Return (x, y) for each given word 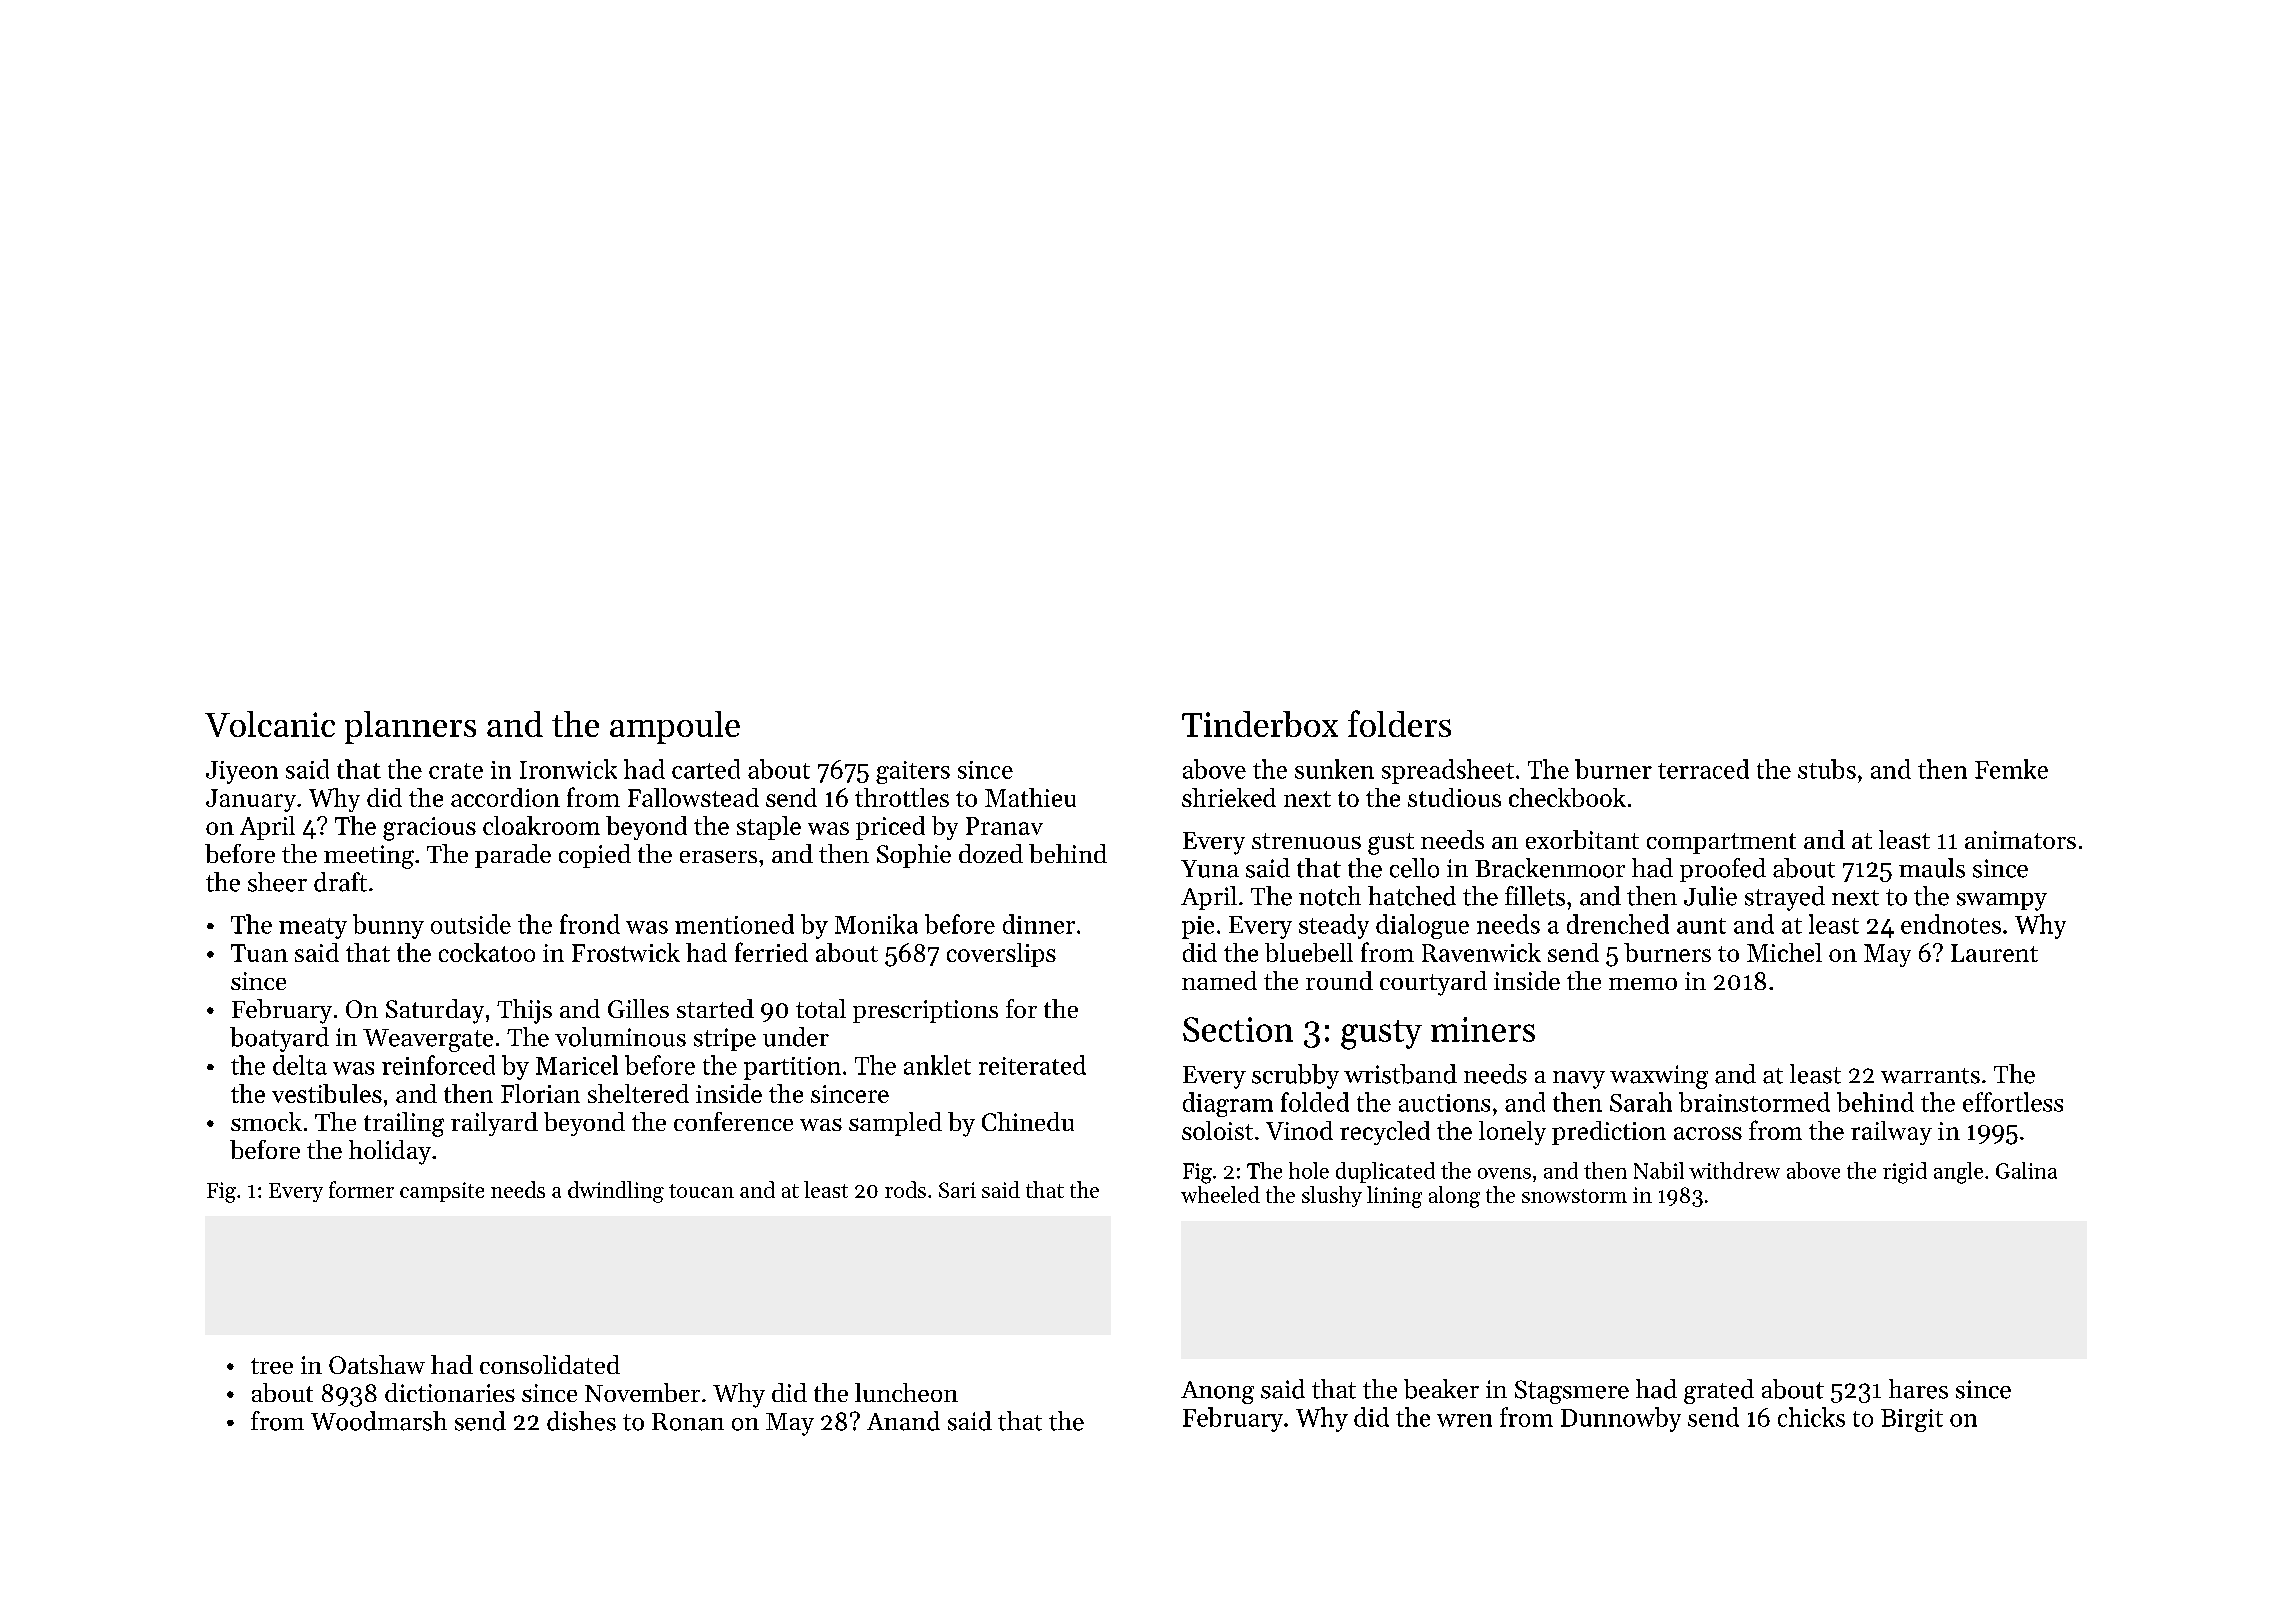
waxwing (1659, 1077)
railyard (494, 1124)
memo (1643, 984)
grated (1719, 1391)
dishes (581, 1421)
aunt (1701, 926)
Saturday (435, 1011)
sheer (277, 882)
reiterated (1032, 1065)
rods (905, 1189)
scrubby (1295, 1076)
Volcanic (270, 724)
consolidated (550, 1364)
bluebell (1309, 952)
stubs (1827, 769)
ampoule (675, 727)
